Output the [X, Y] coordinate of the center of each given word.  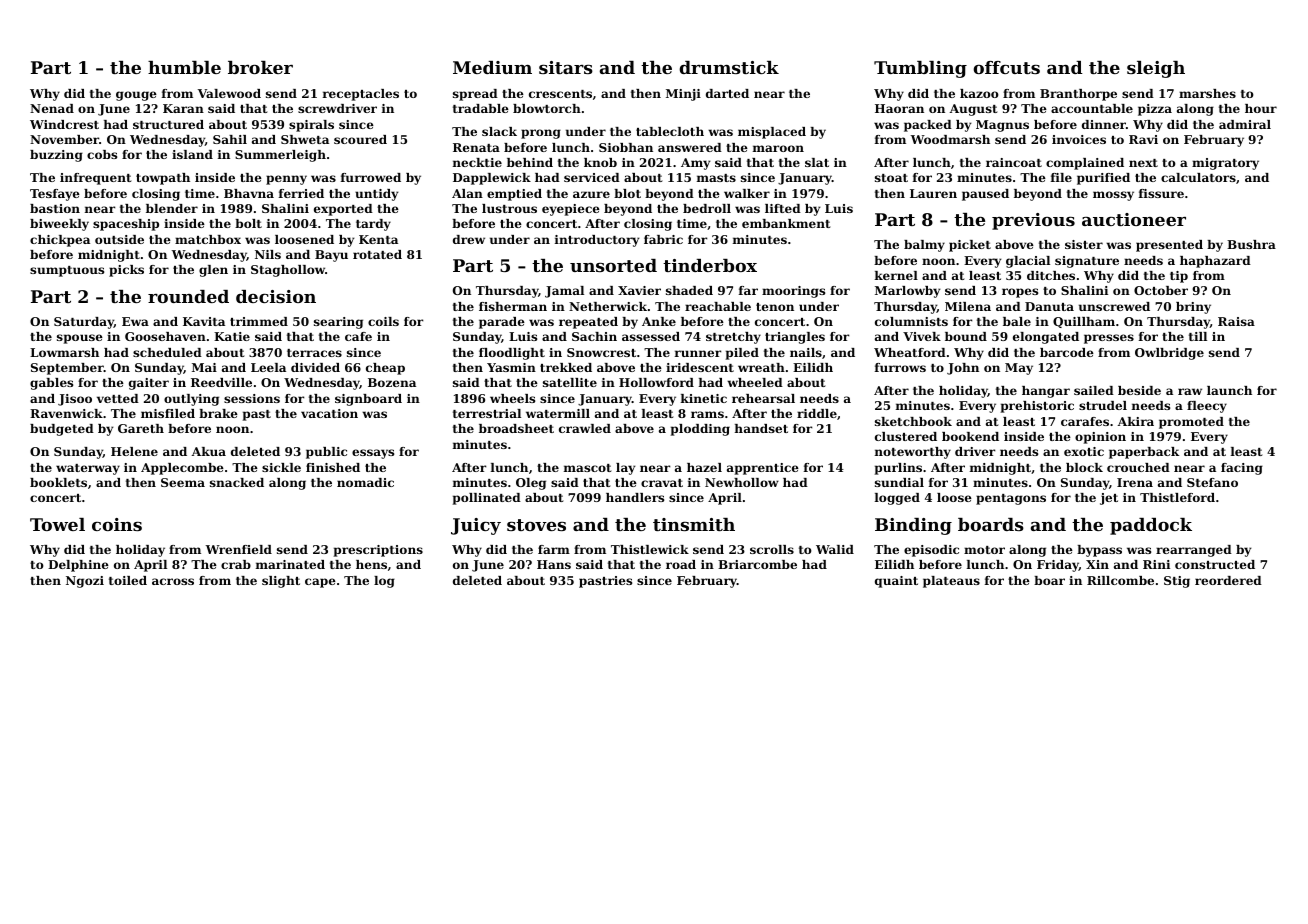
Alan [467, 193]
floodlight [512, 354]
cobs [102, 154]
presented [1169, 246]
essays [373, 454]
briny [1193, 308]
